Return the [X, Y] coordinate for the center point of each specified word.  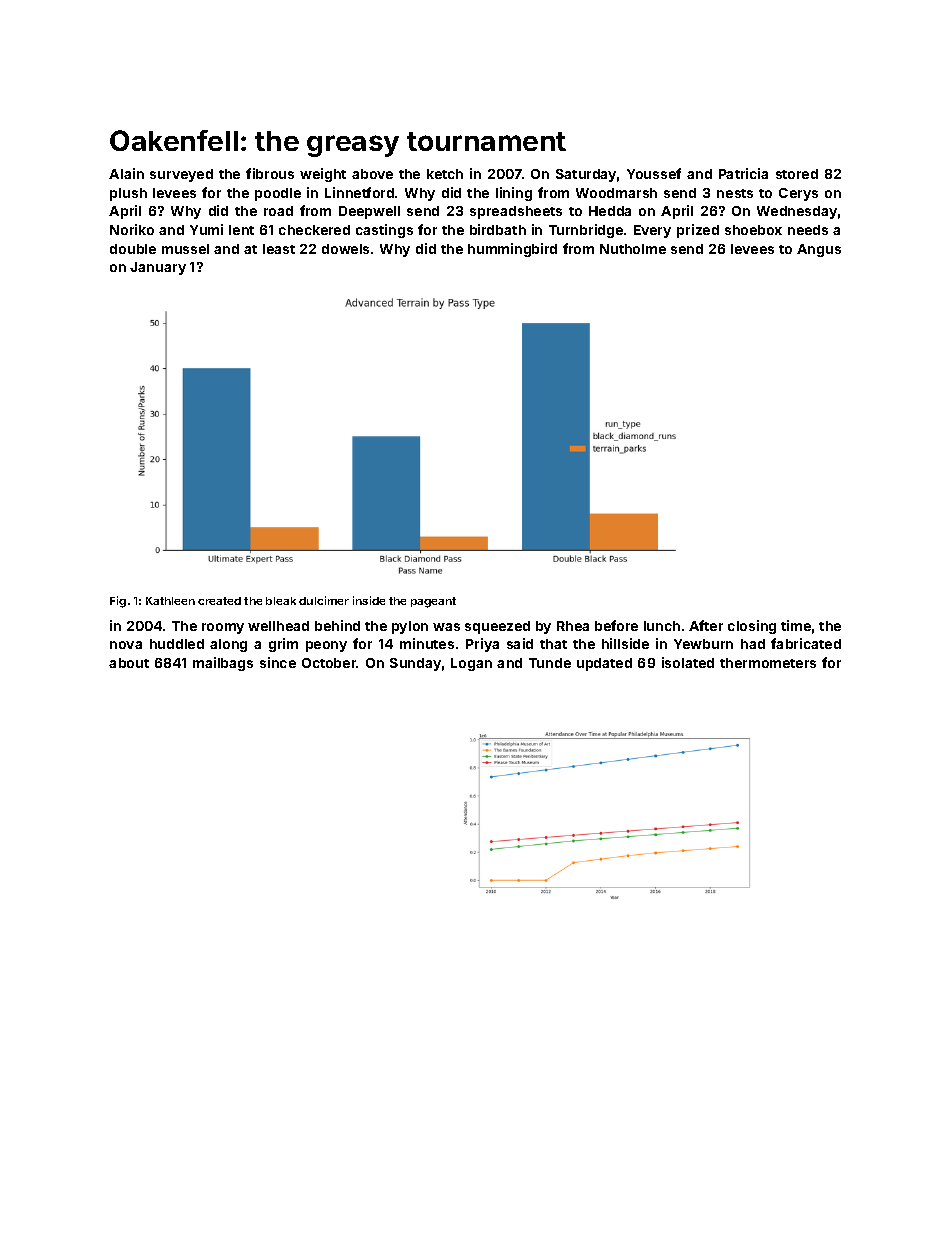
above [372, 174]
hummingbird [512, 250]
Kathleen [170, 601]
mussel [185, 249]
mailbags [223, 664]
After [706, 625]
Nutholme [633, 249]
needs [808, 230]
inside [369, 600]
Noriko [132, 229]
